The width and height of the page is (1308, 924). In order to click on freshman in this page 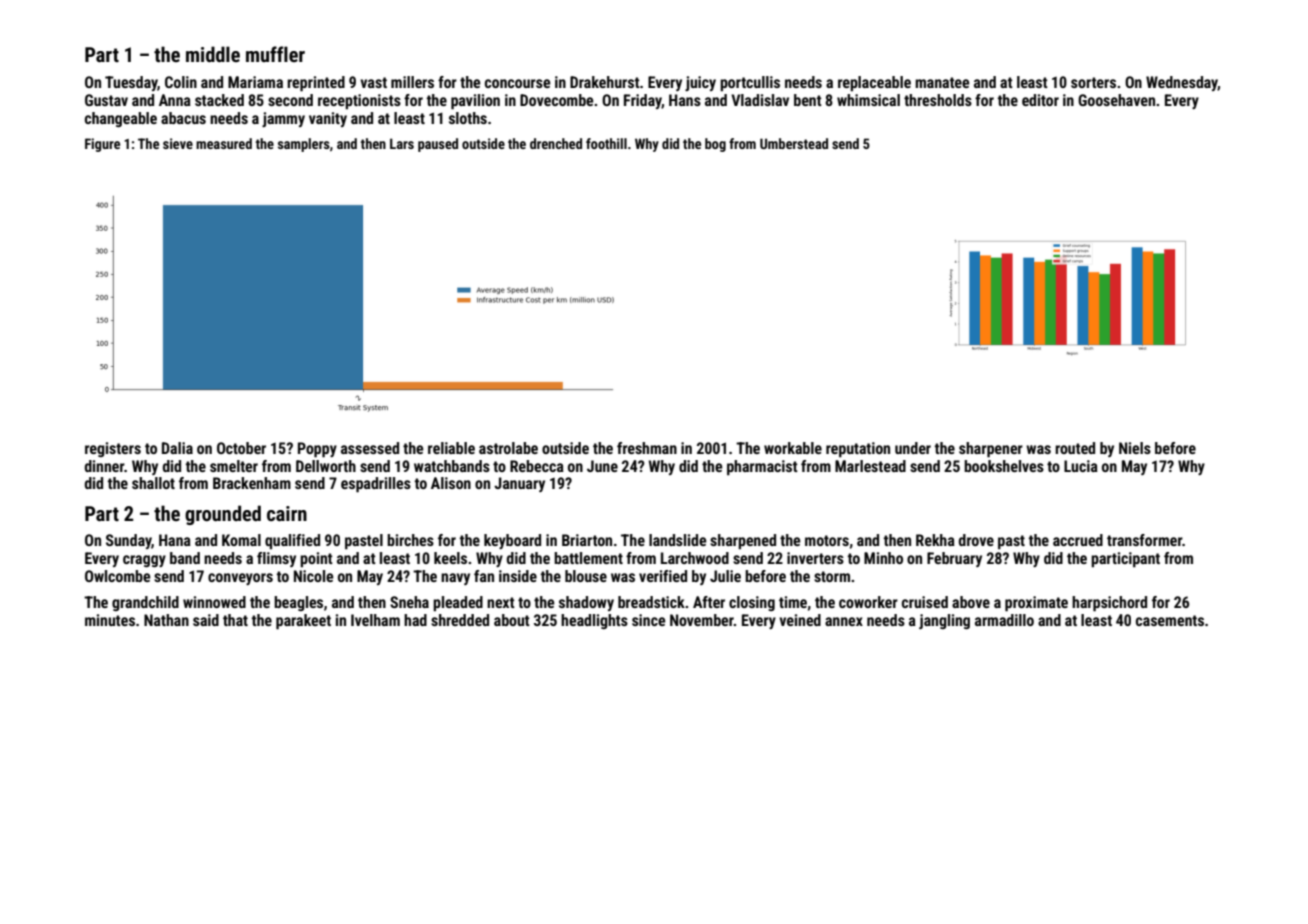, I will do `click(647, 448)`.
